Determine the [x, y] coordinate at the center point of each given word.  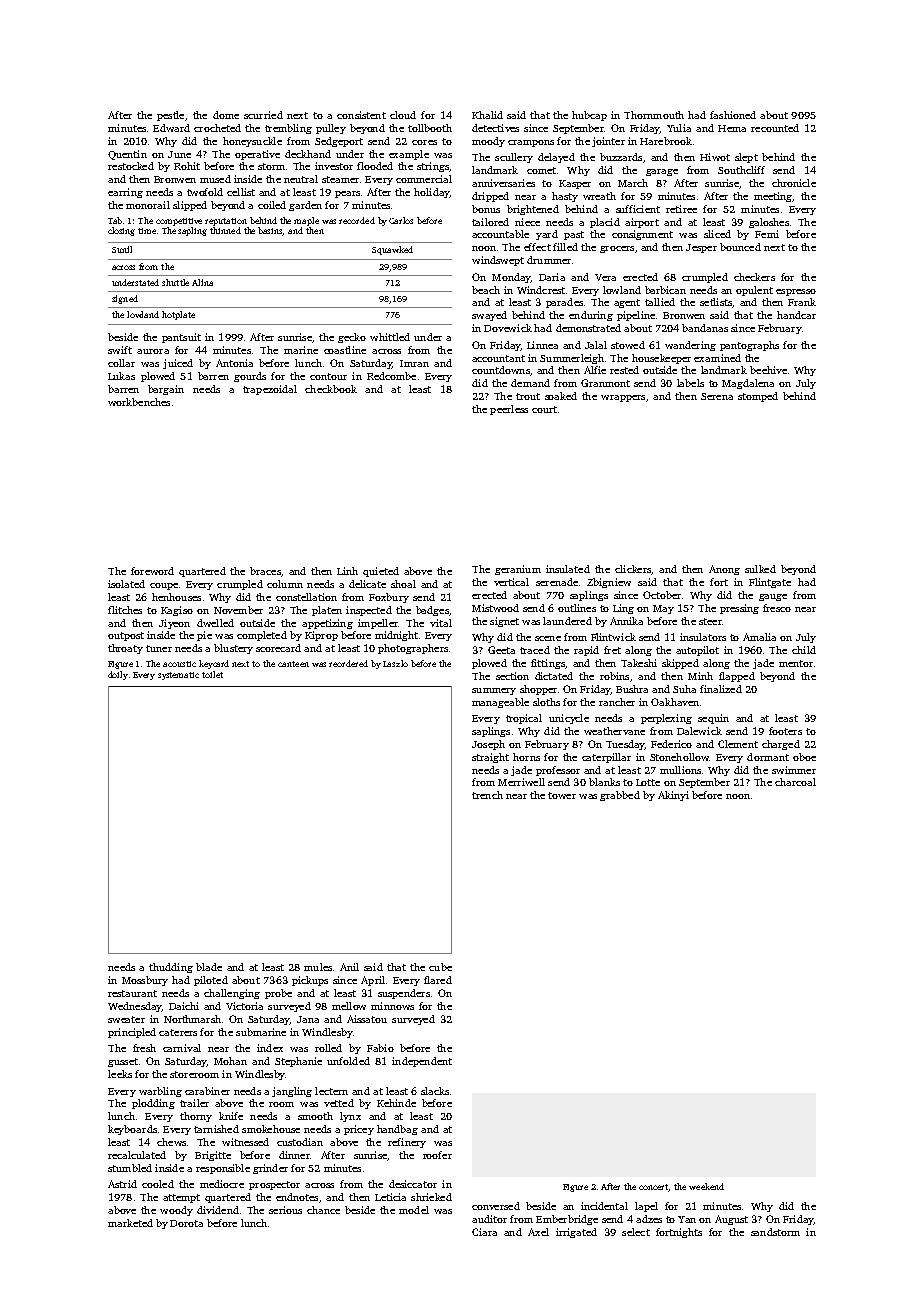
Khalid [487, 115]
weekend [706, 1186]
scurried [263, 115]
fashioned [733, 115]
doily [118, 675]
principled [132, 1033]
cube [440, 967]
